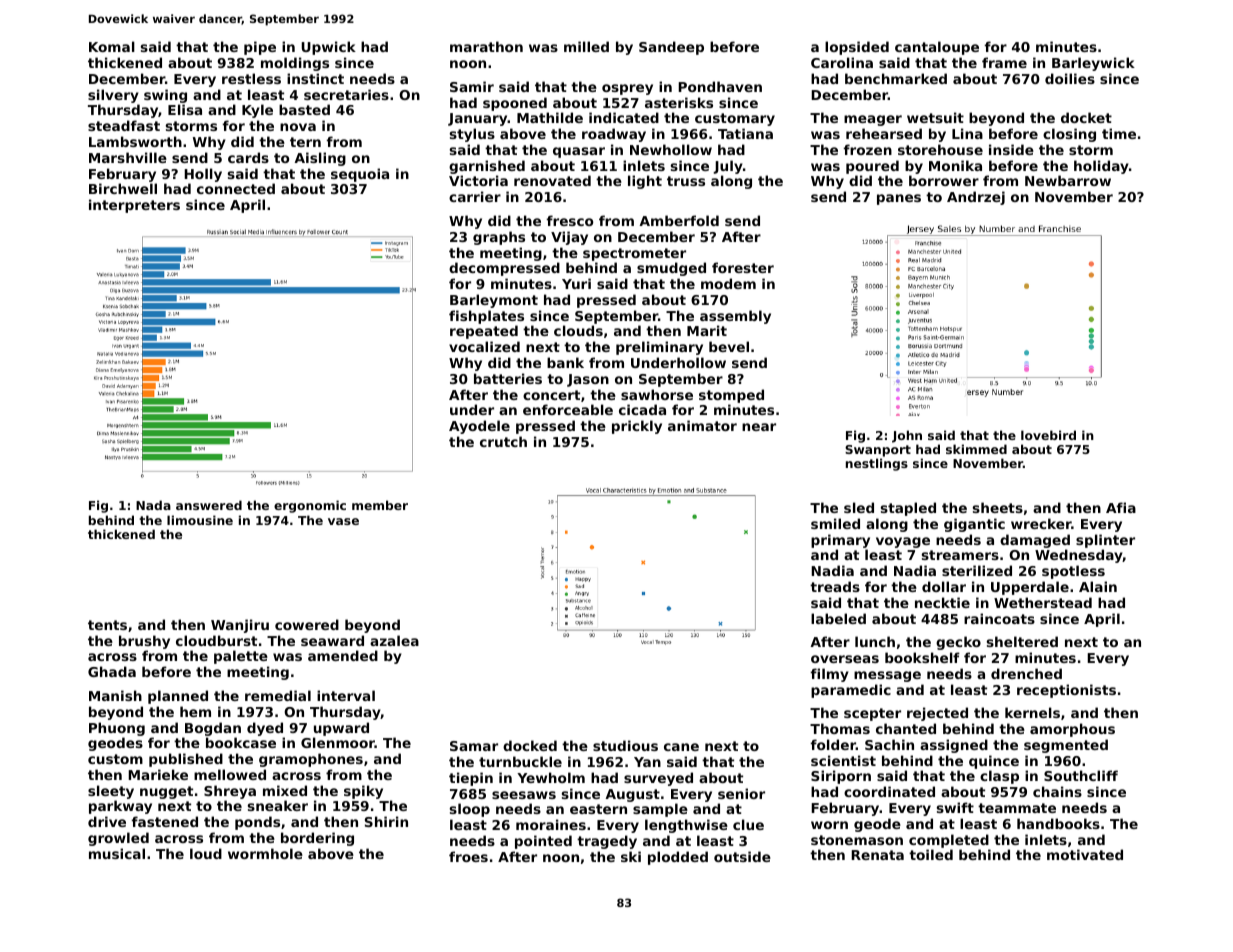 The height and width of the document is (952, 1233). What do you see at coordinates (657, 394) in the document?
I see `sawhorse` at bounding box center [657, 394].
